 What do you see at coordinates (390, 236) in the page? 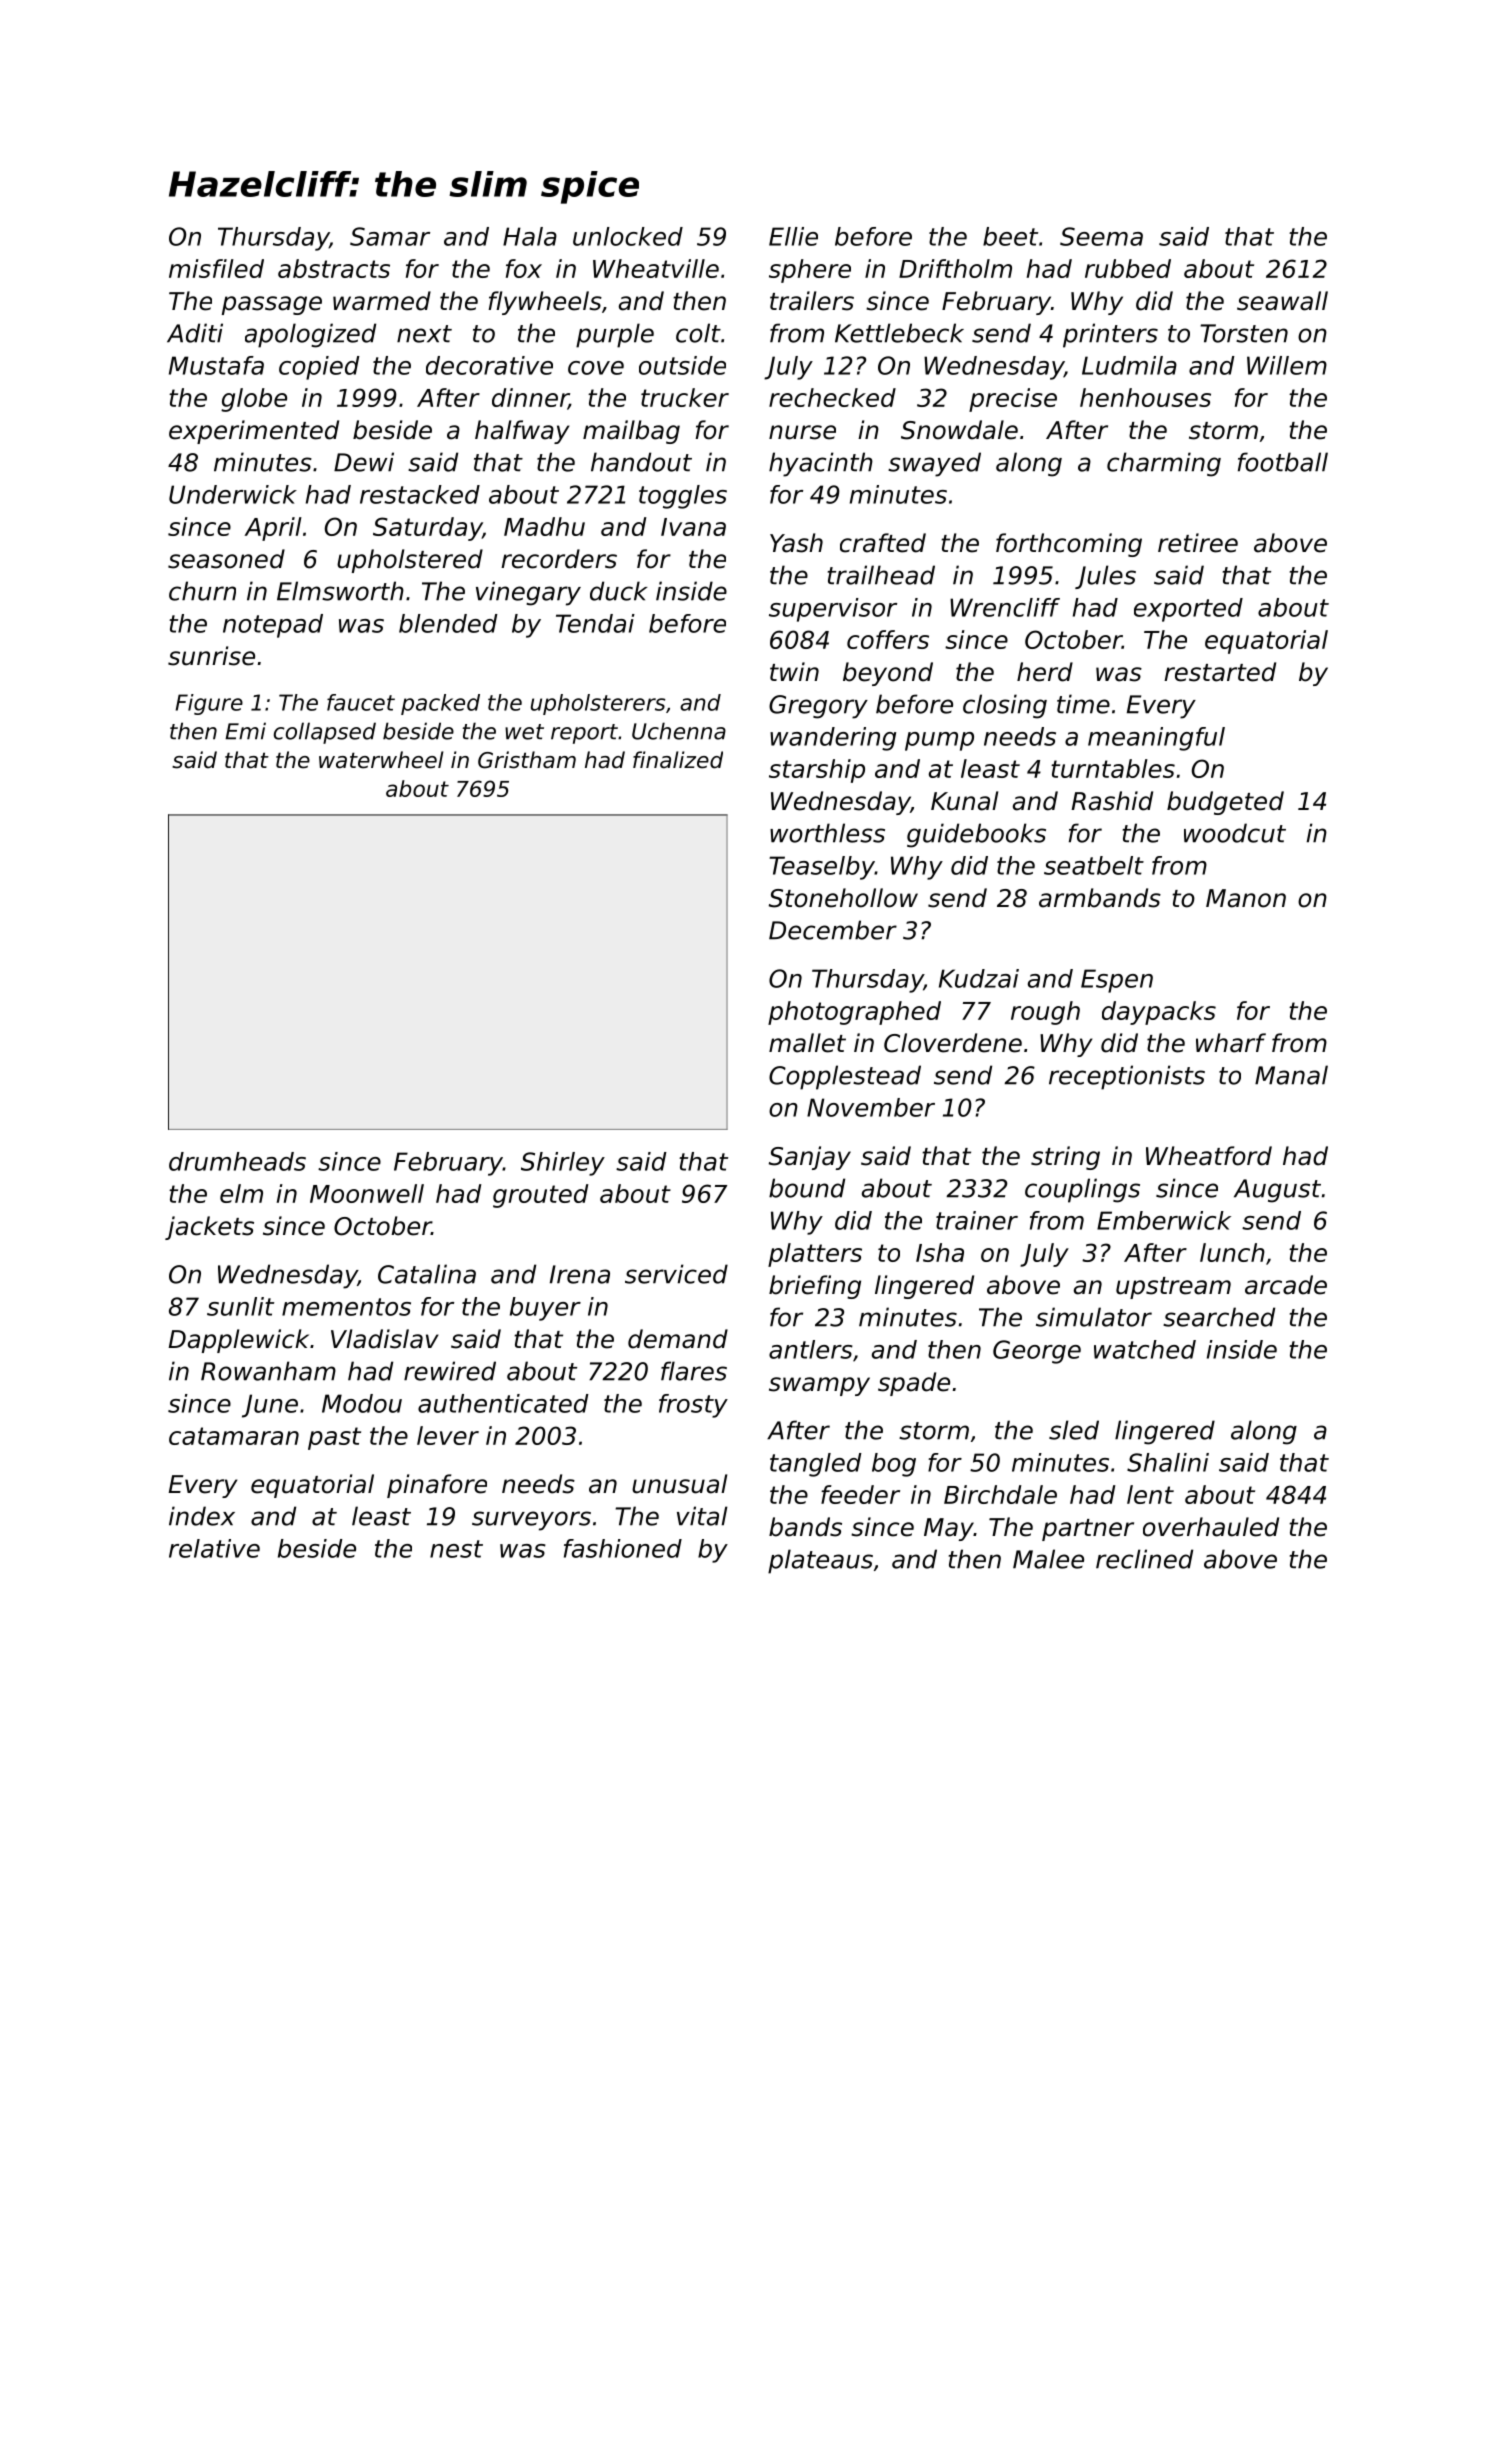
I see `Samar` at bounding box center [390, 236].
